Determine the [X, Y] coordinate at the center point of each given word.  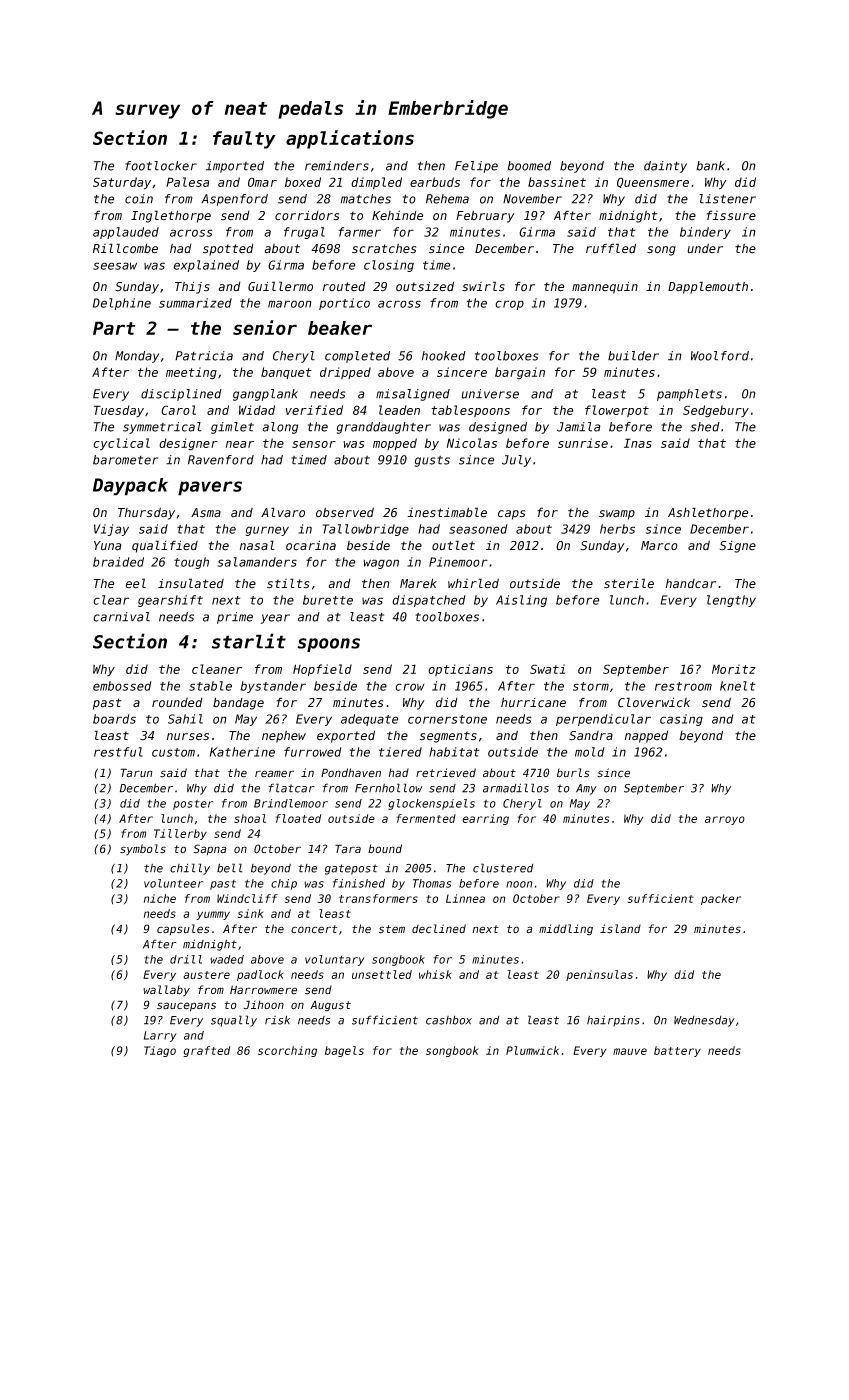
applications [350, 139]
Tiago [160, 1051]
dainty [665, 167]
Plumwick [532, 1050]
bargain [520, 373]
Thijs [192, 287]
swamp [617, 515]
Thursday [146, 513]
